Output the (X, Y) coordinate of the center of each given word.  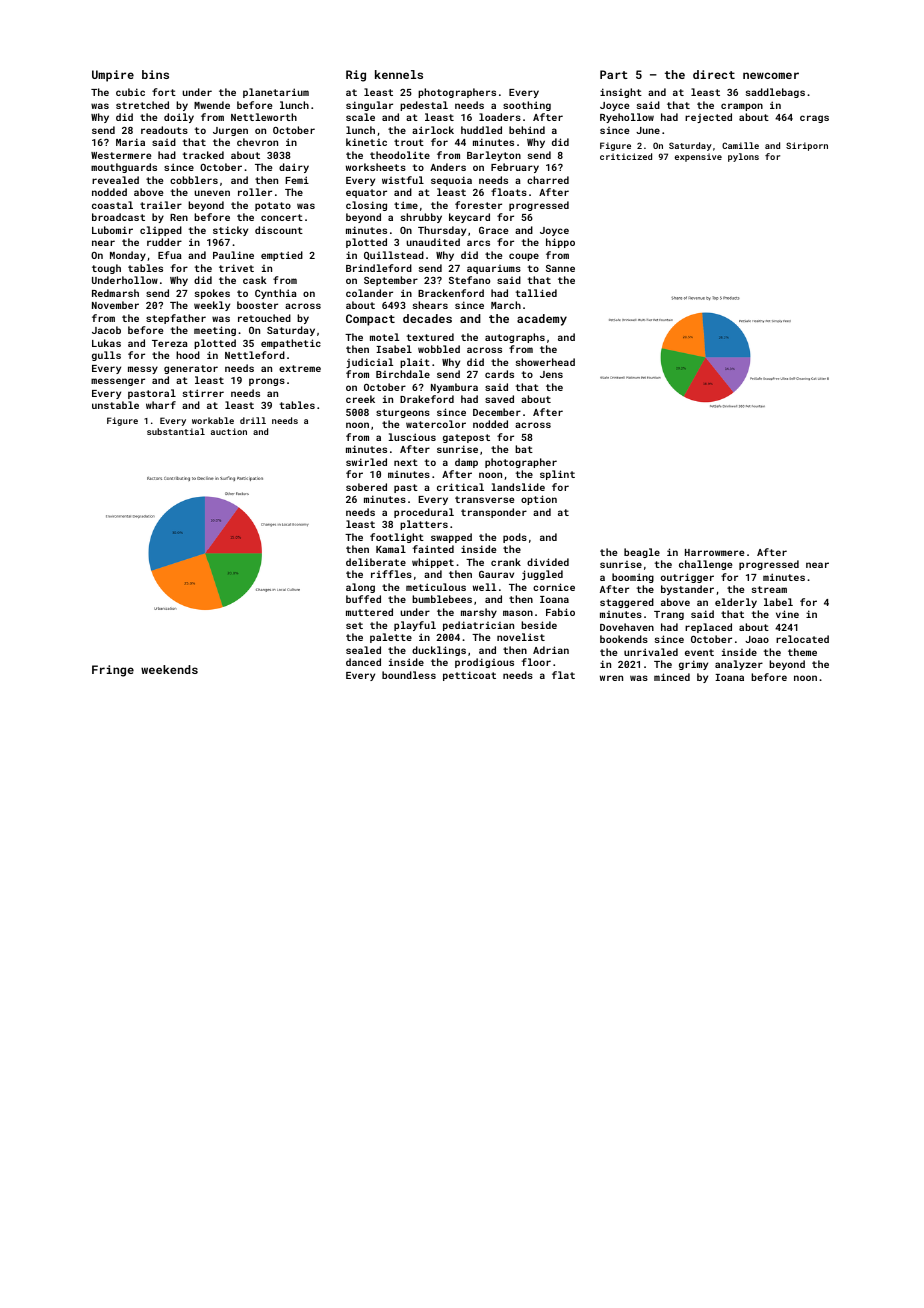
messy (143, 370)
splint (557, 475)
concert (282, 217)
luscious (412, 437)
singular (369, 106)
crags (814, 119)
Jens (551, 374)
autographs (515, 338)
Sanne (560, 268)
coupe (524, 257)
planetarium (276, 93)
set (354, 625)
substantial (176, 431)
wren (611, 678)
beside (539, 625)
